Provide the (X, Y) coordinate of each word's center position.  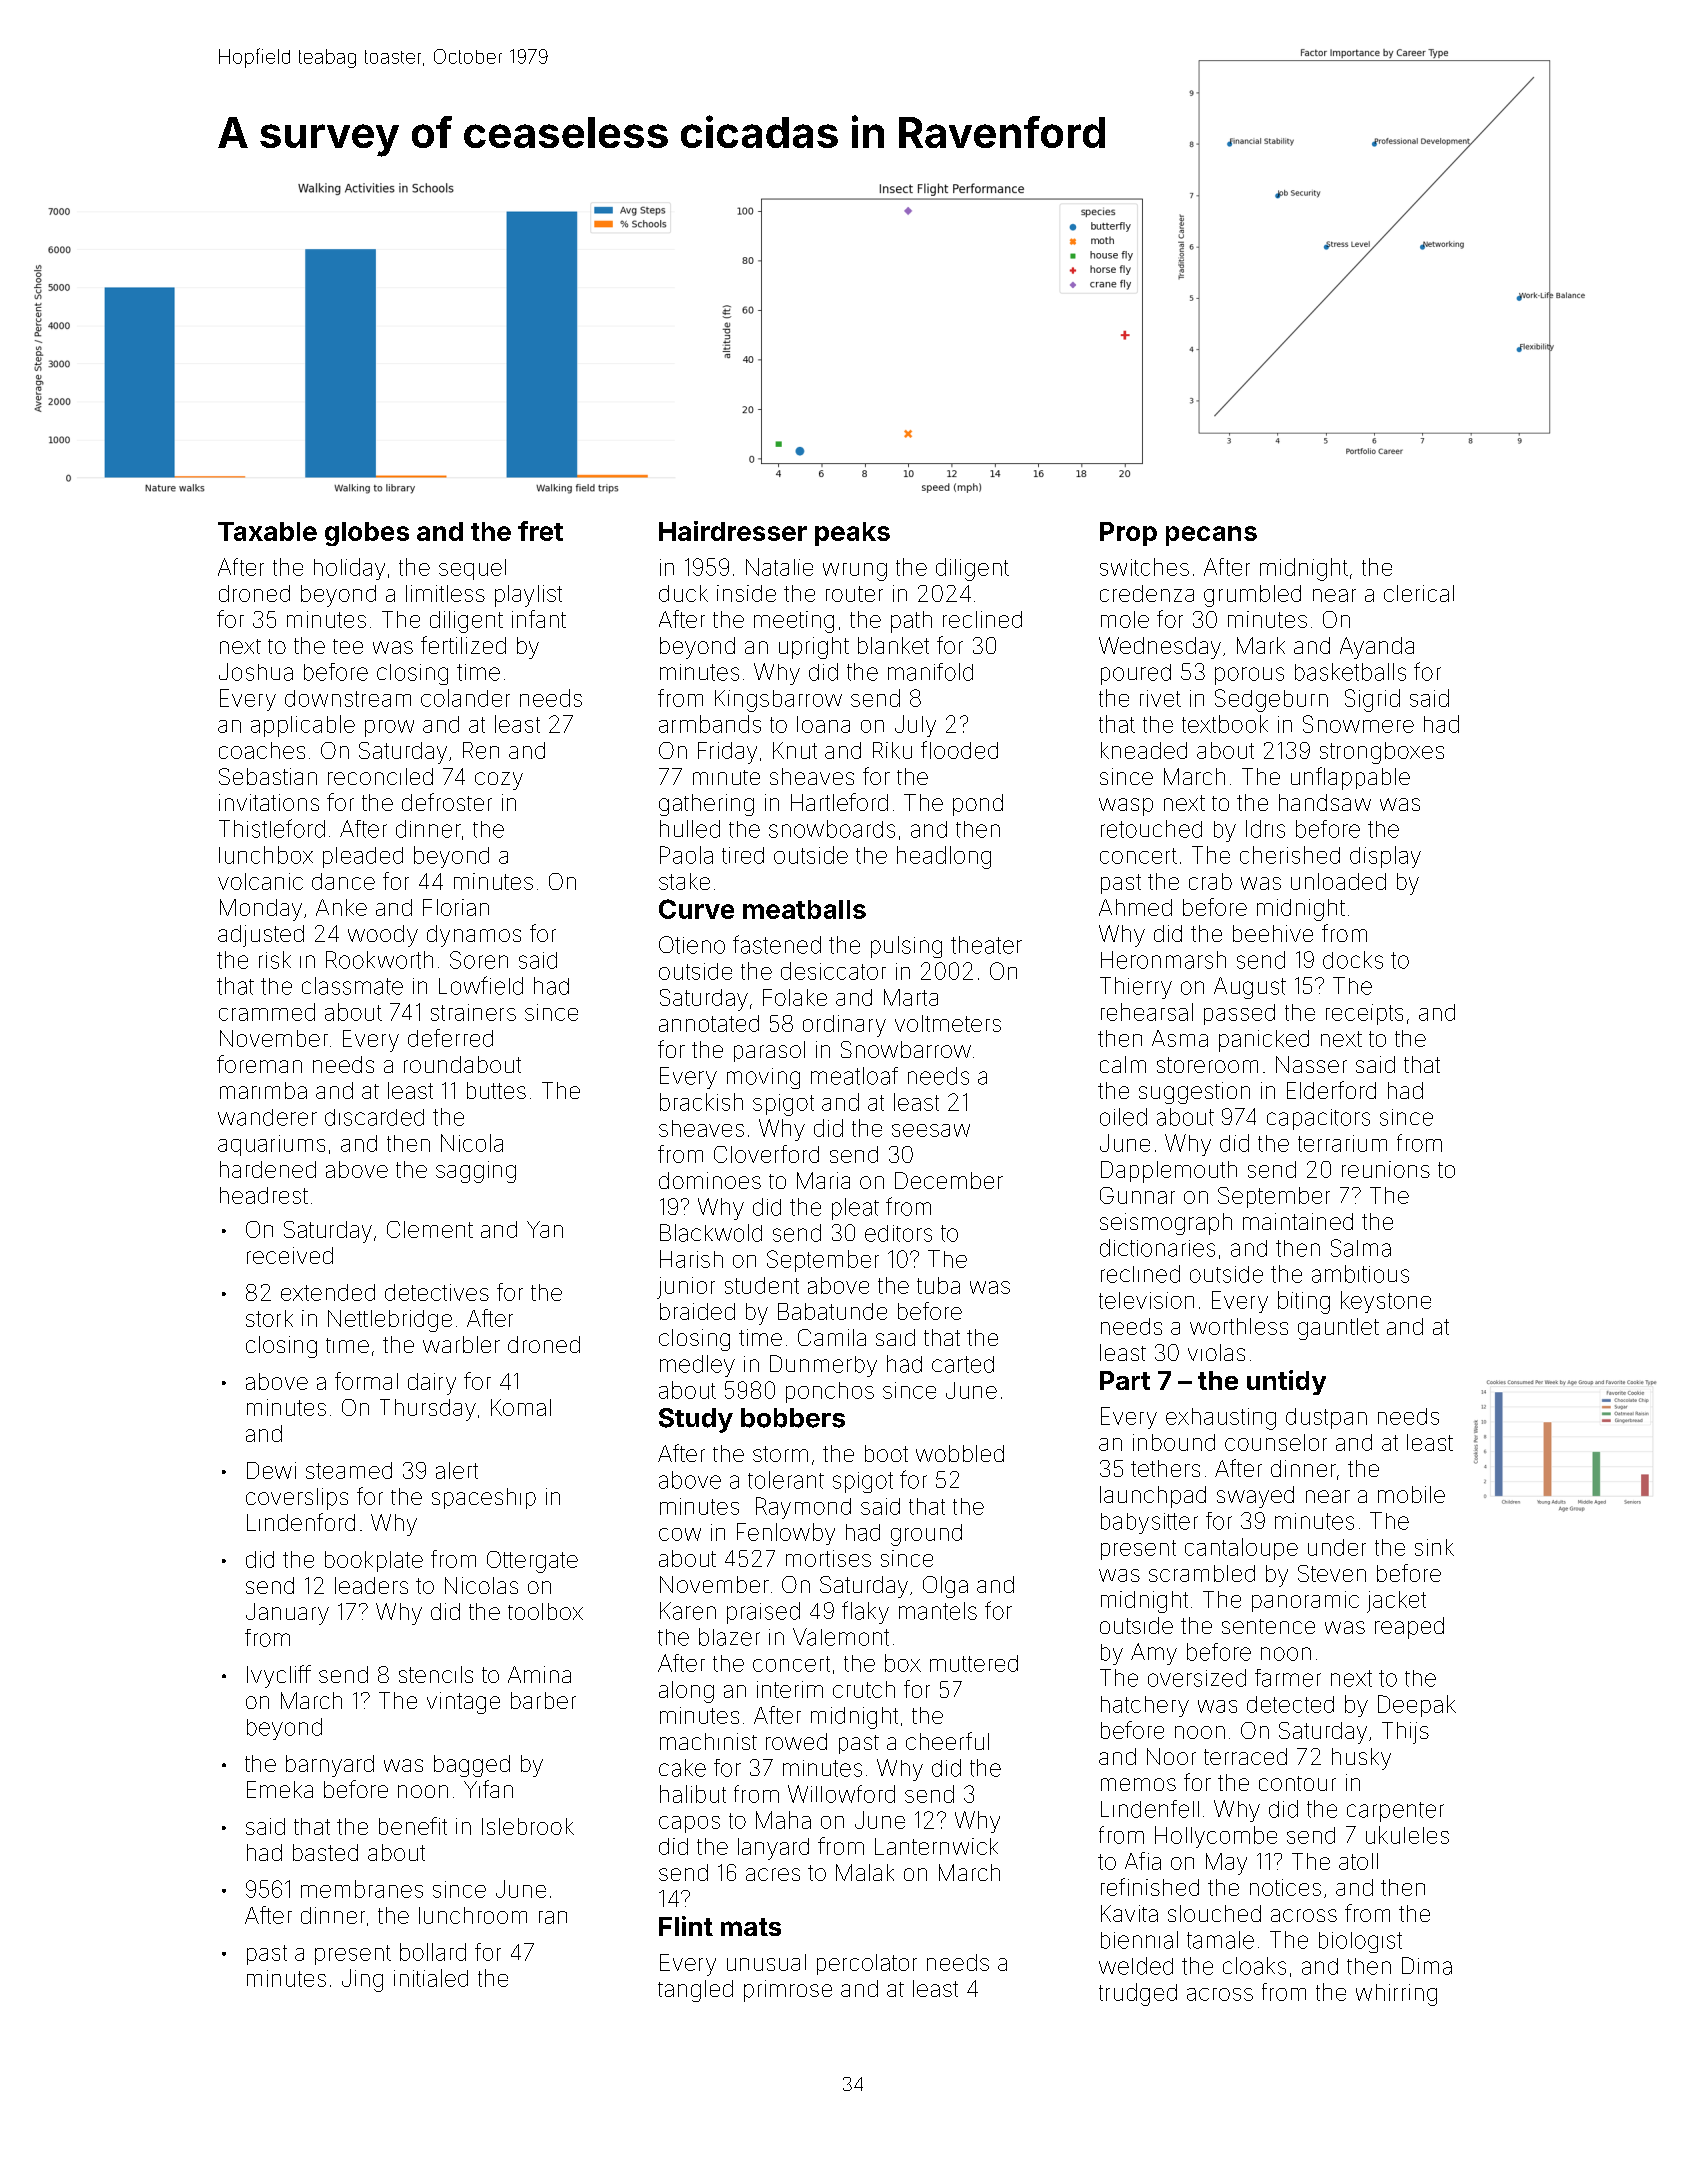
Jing (362, 1980)
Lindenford (301, 1522)
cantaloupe (1241, 1549)
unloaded (1338, 881)
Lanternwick (936, 1846)
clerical (1419, 593)
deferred (450, 1038)
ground (926, 1535)
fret (540, 531)
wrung (855, 572)
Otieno (692, 945)
